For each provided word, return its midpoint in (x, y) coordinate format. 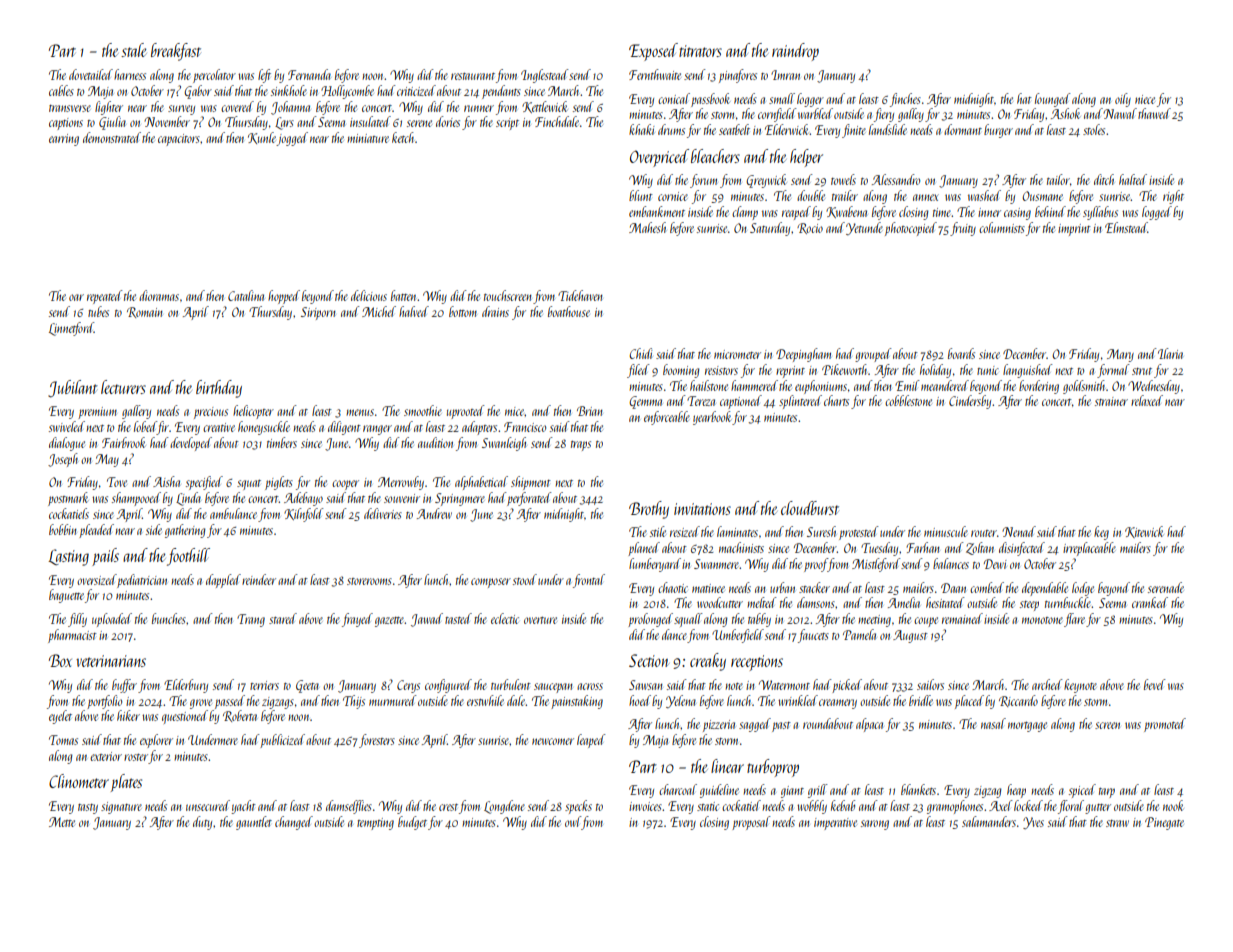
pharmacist (72, 636)
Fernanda (309, 74)
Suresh (821, 531)
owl (573, 821)
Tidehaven (580, 295)
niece (1145, 99)
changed (294, 823)
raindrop (795, 52)
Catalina (246, 295)
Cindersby (970, 402)
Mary (1120, 355)
